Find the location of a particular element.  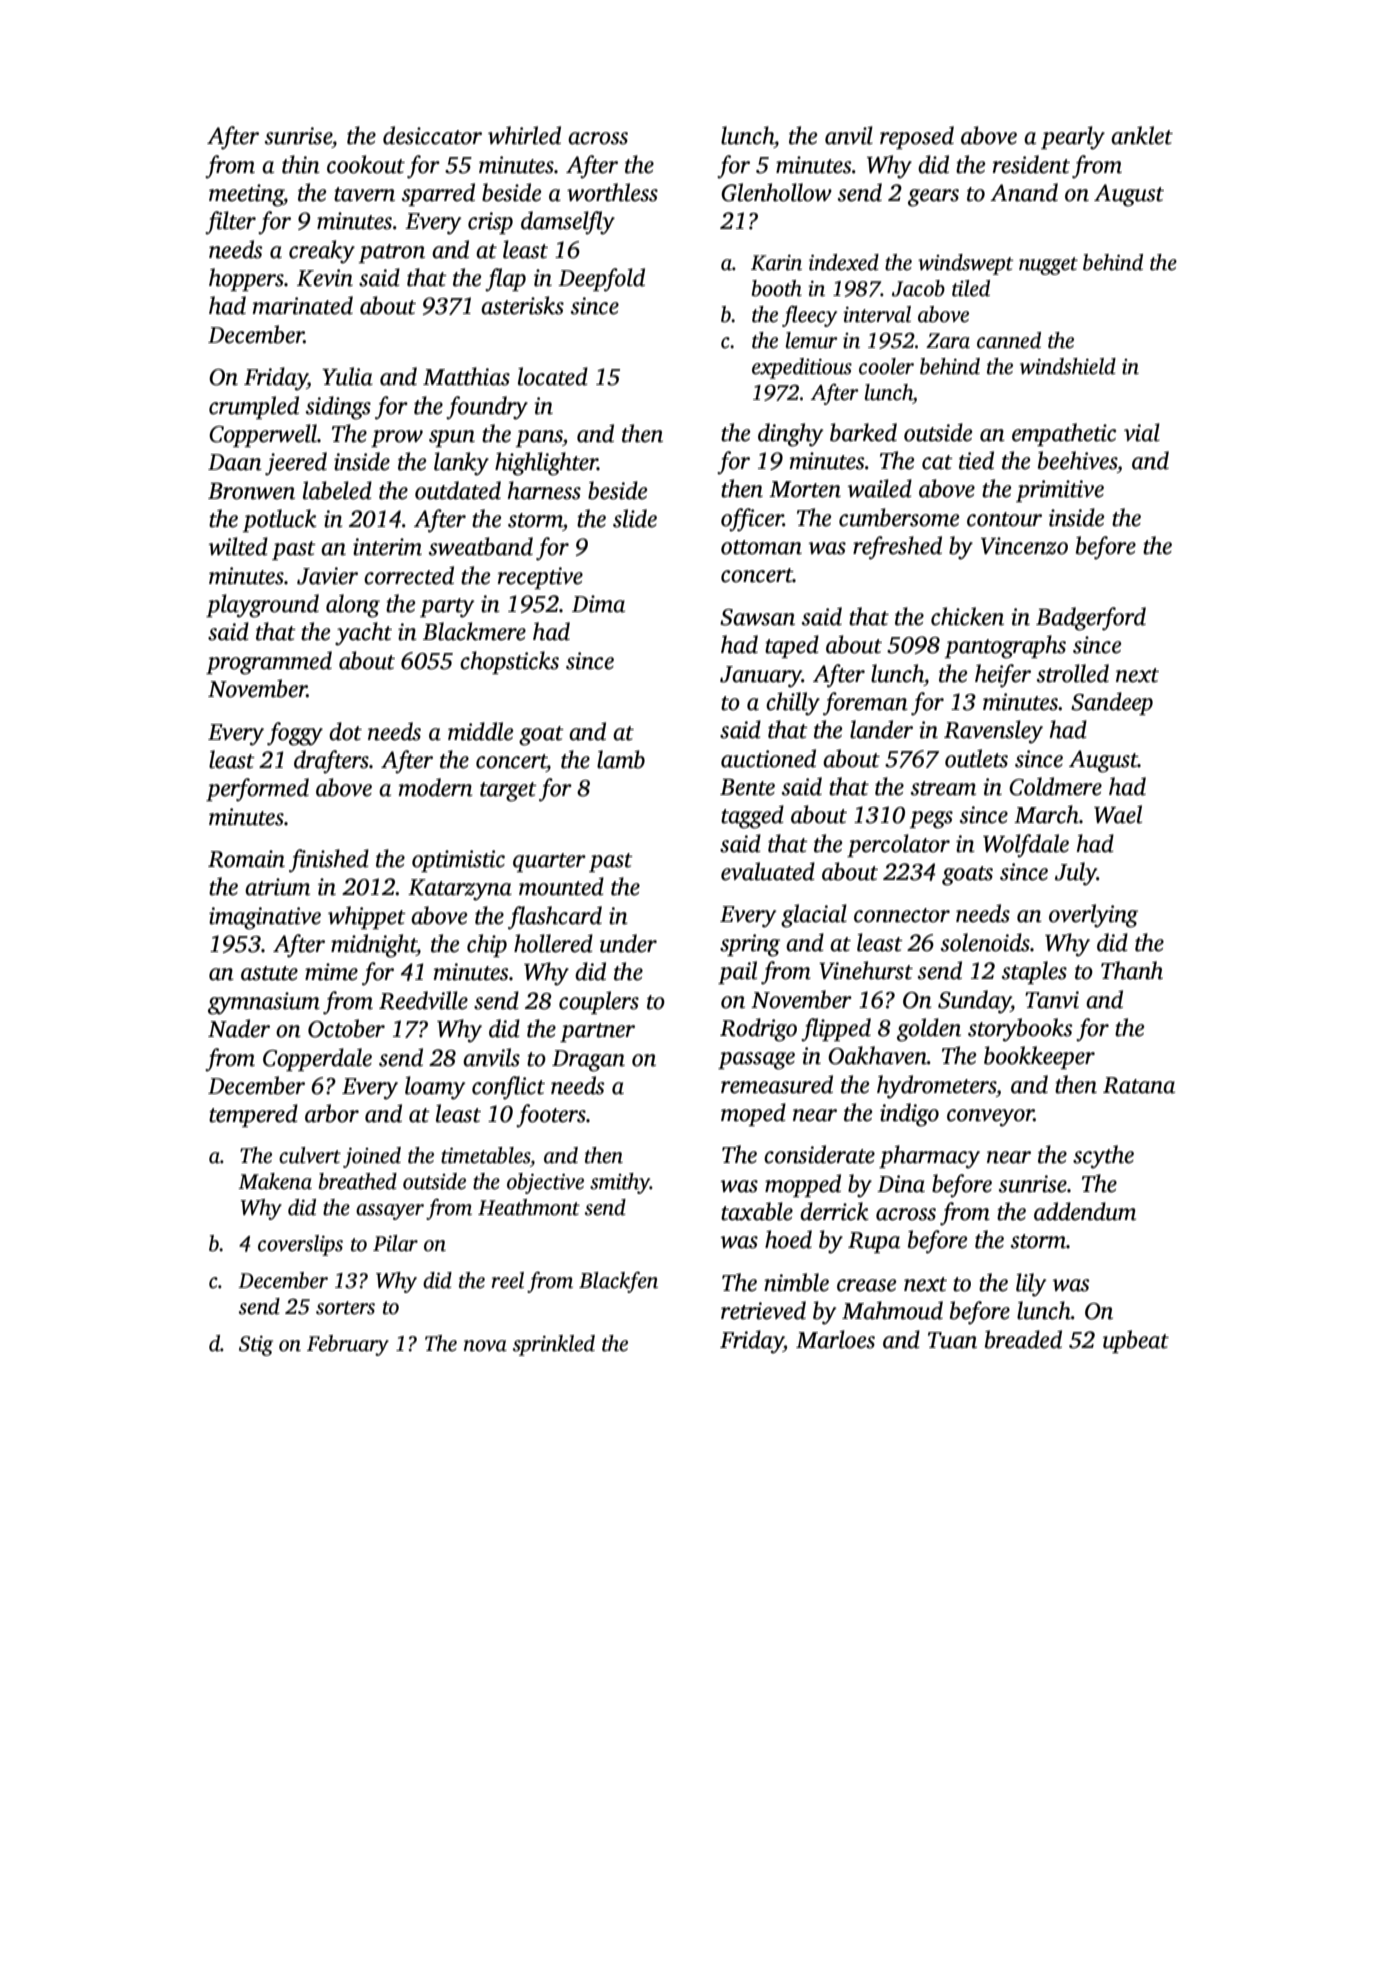

resident is located at coordinates (1031, 164).
